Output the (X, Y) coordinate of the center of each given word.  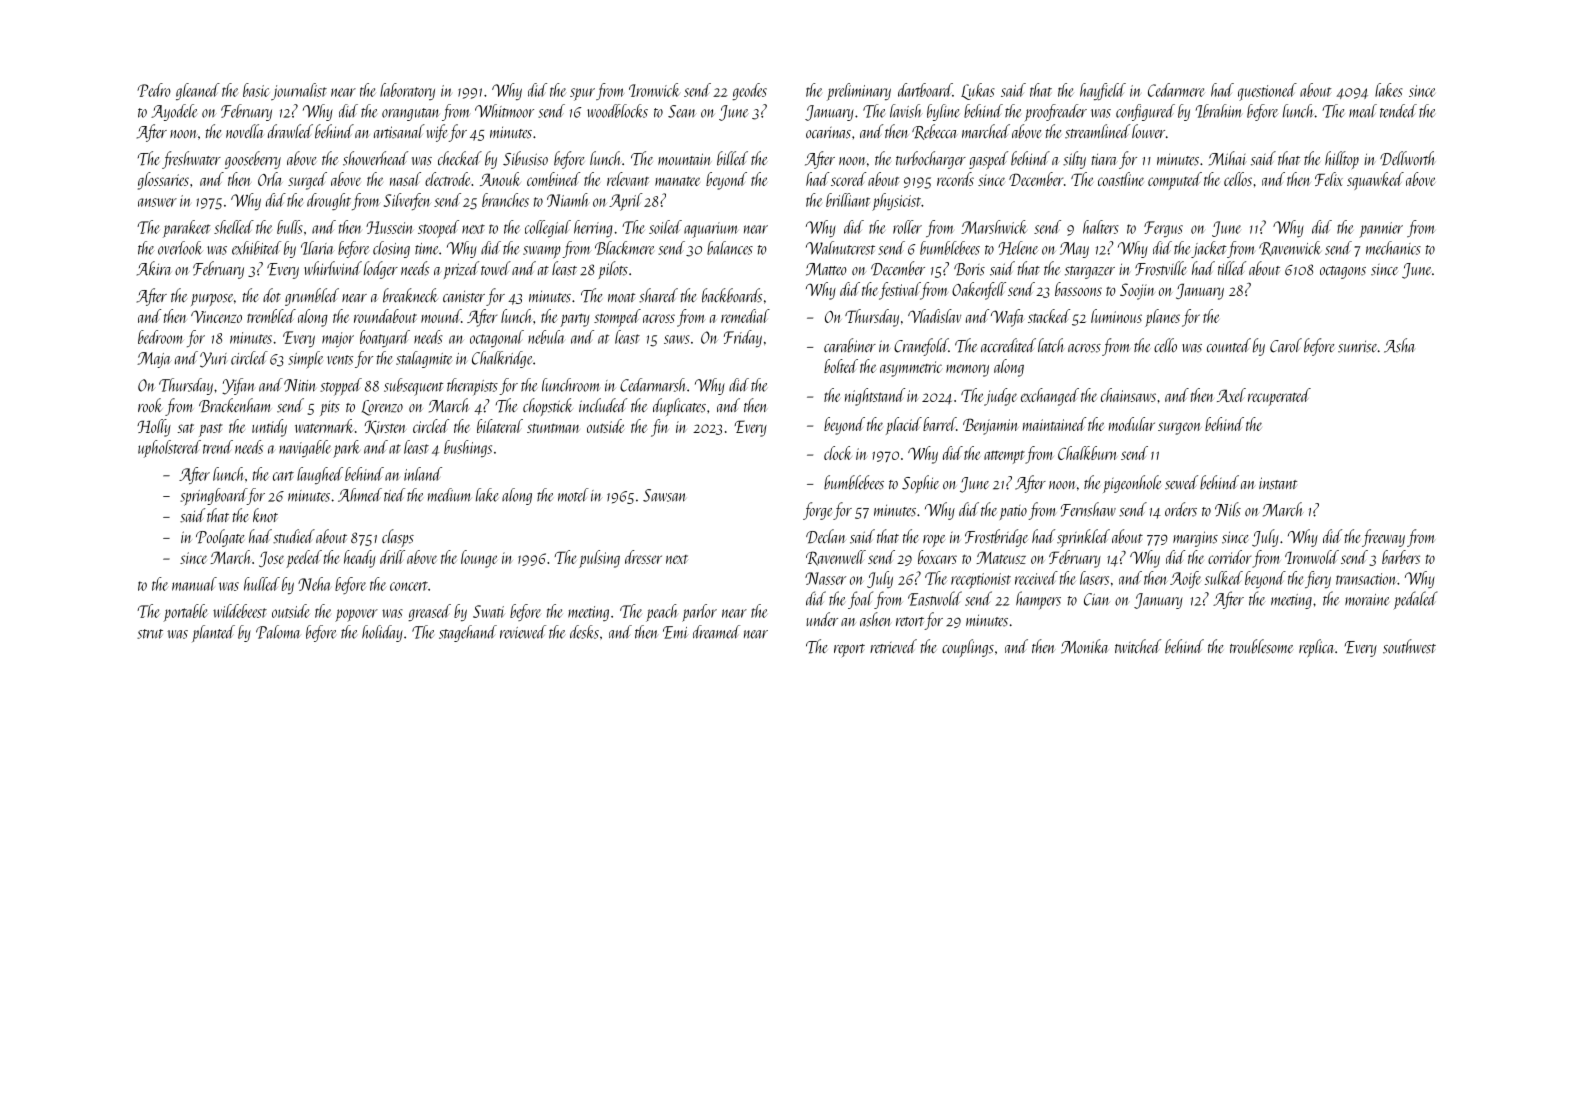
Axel (1231, 395)
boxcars (937, 557)
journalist (299, 91)
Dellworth (1407, 158)
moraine (1367, 600)
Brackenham (235, 405)
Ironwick (654, 90)
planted (213, 633)
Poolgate (220, 538)
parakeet (187, 229)
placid (904, 426)
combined (553, 179)
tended (1398, 111)
